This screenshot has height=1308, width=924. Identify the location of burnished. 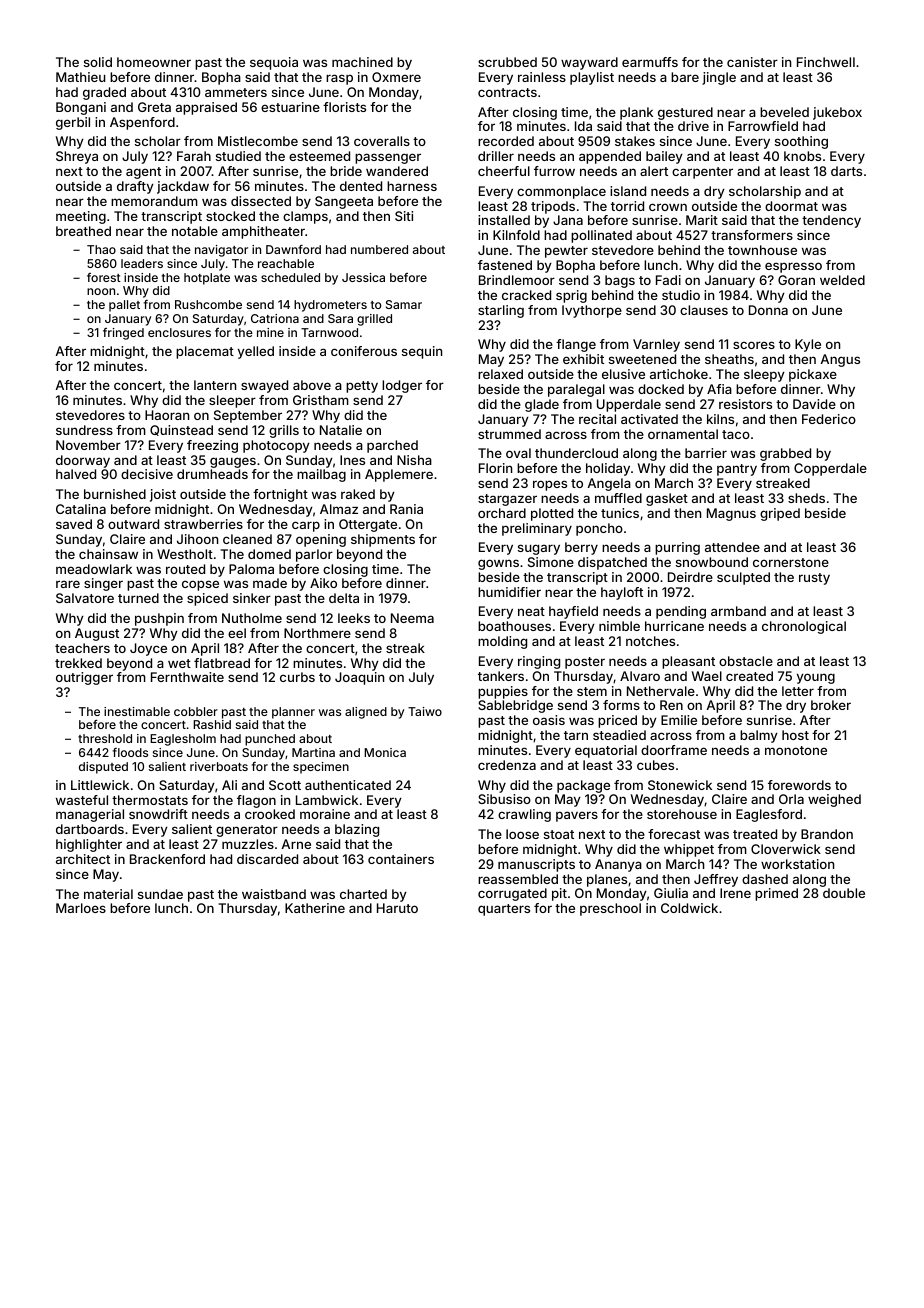
(115, 494).
